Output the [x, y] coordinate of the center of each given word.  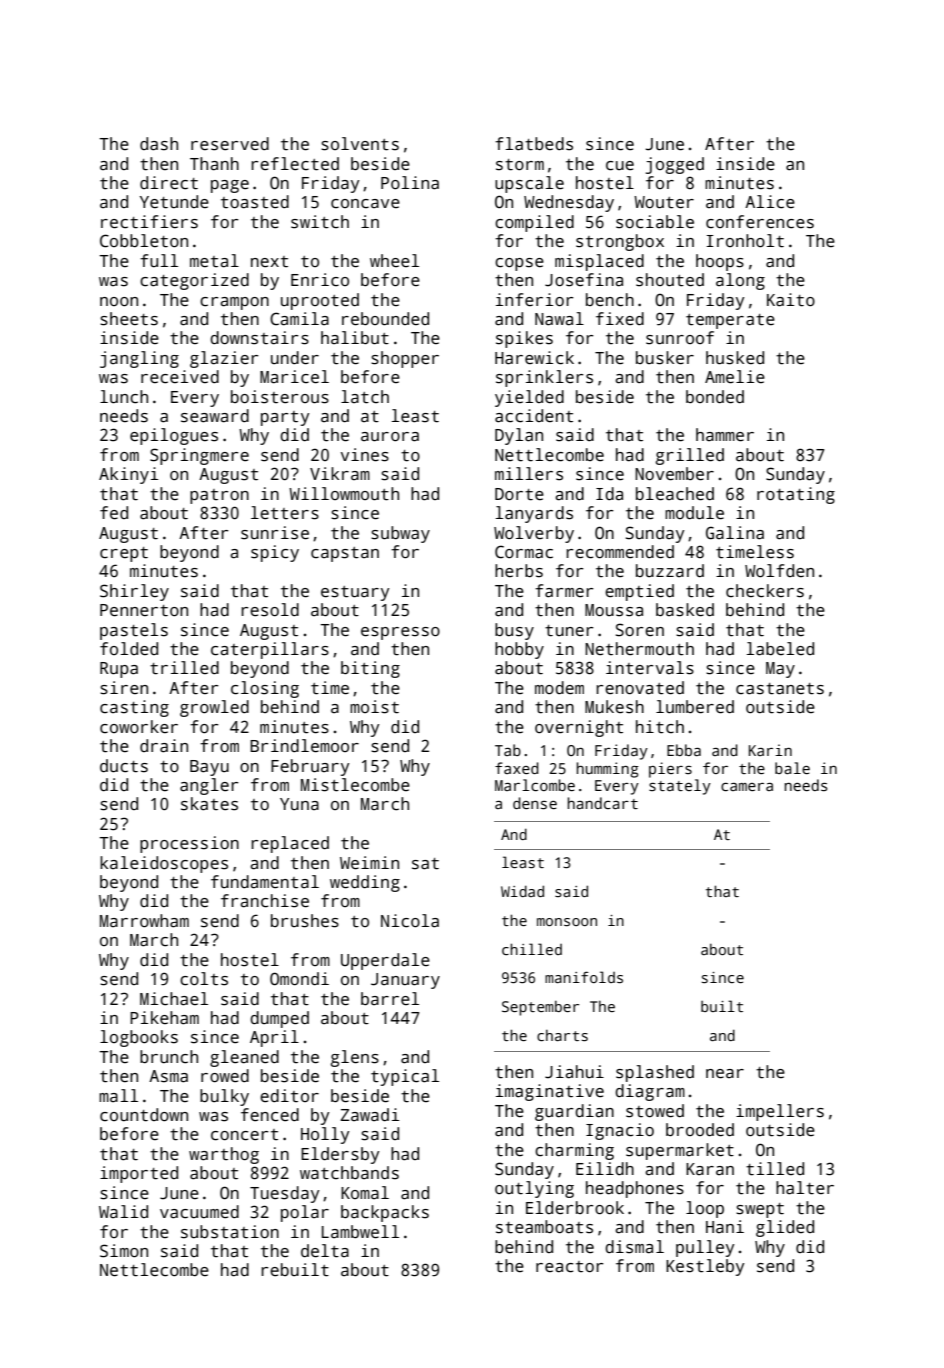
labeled [780, 649]
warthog [224, 1155]
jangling [139, 359]
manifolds [584, 977]
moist [374, 707]
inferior [535, 300]
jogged [675, 165]
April [274, 1038]
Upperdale [385, 961]
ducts [124, 766]
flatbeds [534, 144]
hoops [720, 262]
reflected [295, 164]
